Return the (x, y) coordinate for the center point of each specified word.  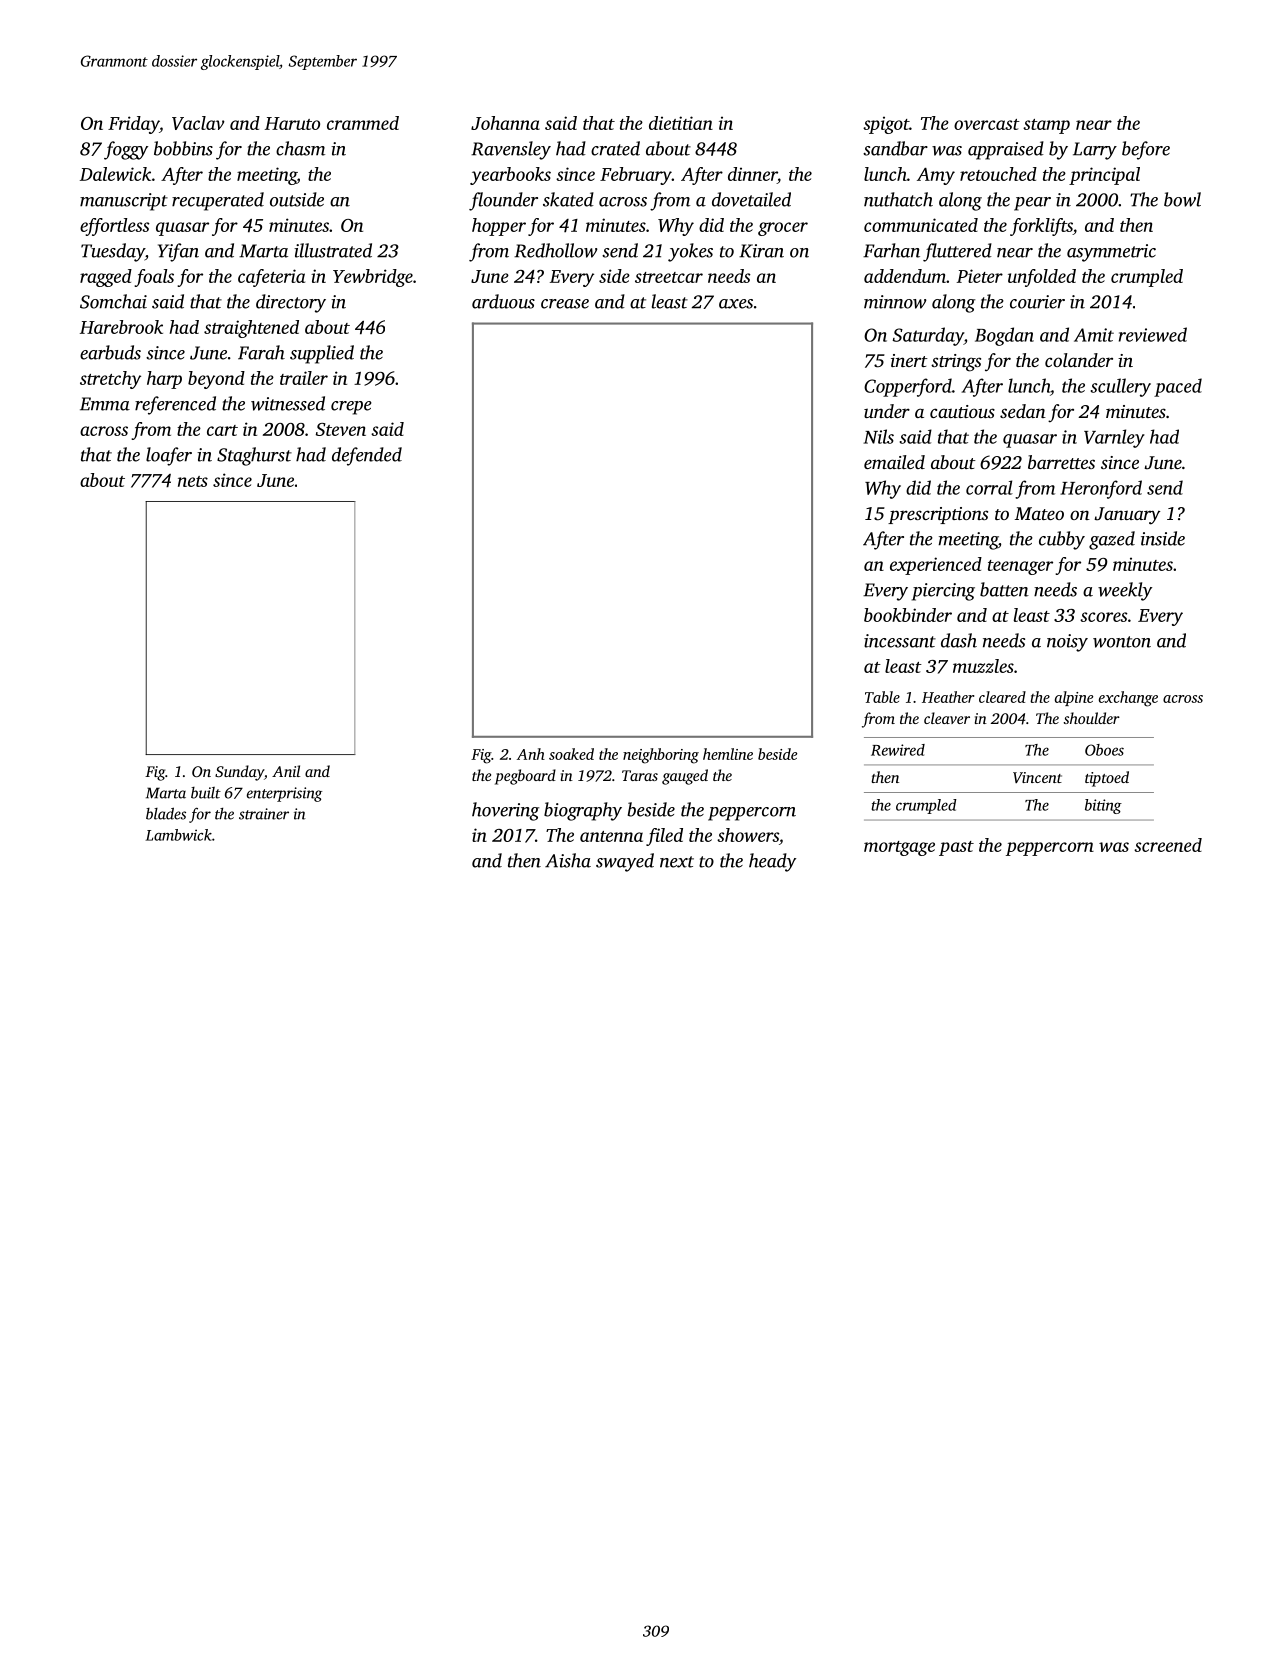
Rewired (898, 750)
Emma (105, 404)
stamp (1046, 126)
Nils (878, 436)
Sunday (239, 773)
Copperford (908, 387)
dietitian (681, 123)
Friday (133, 125)
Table (882, 697)
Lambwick (179, 835)
